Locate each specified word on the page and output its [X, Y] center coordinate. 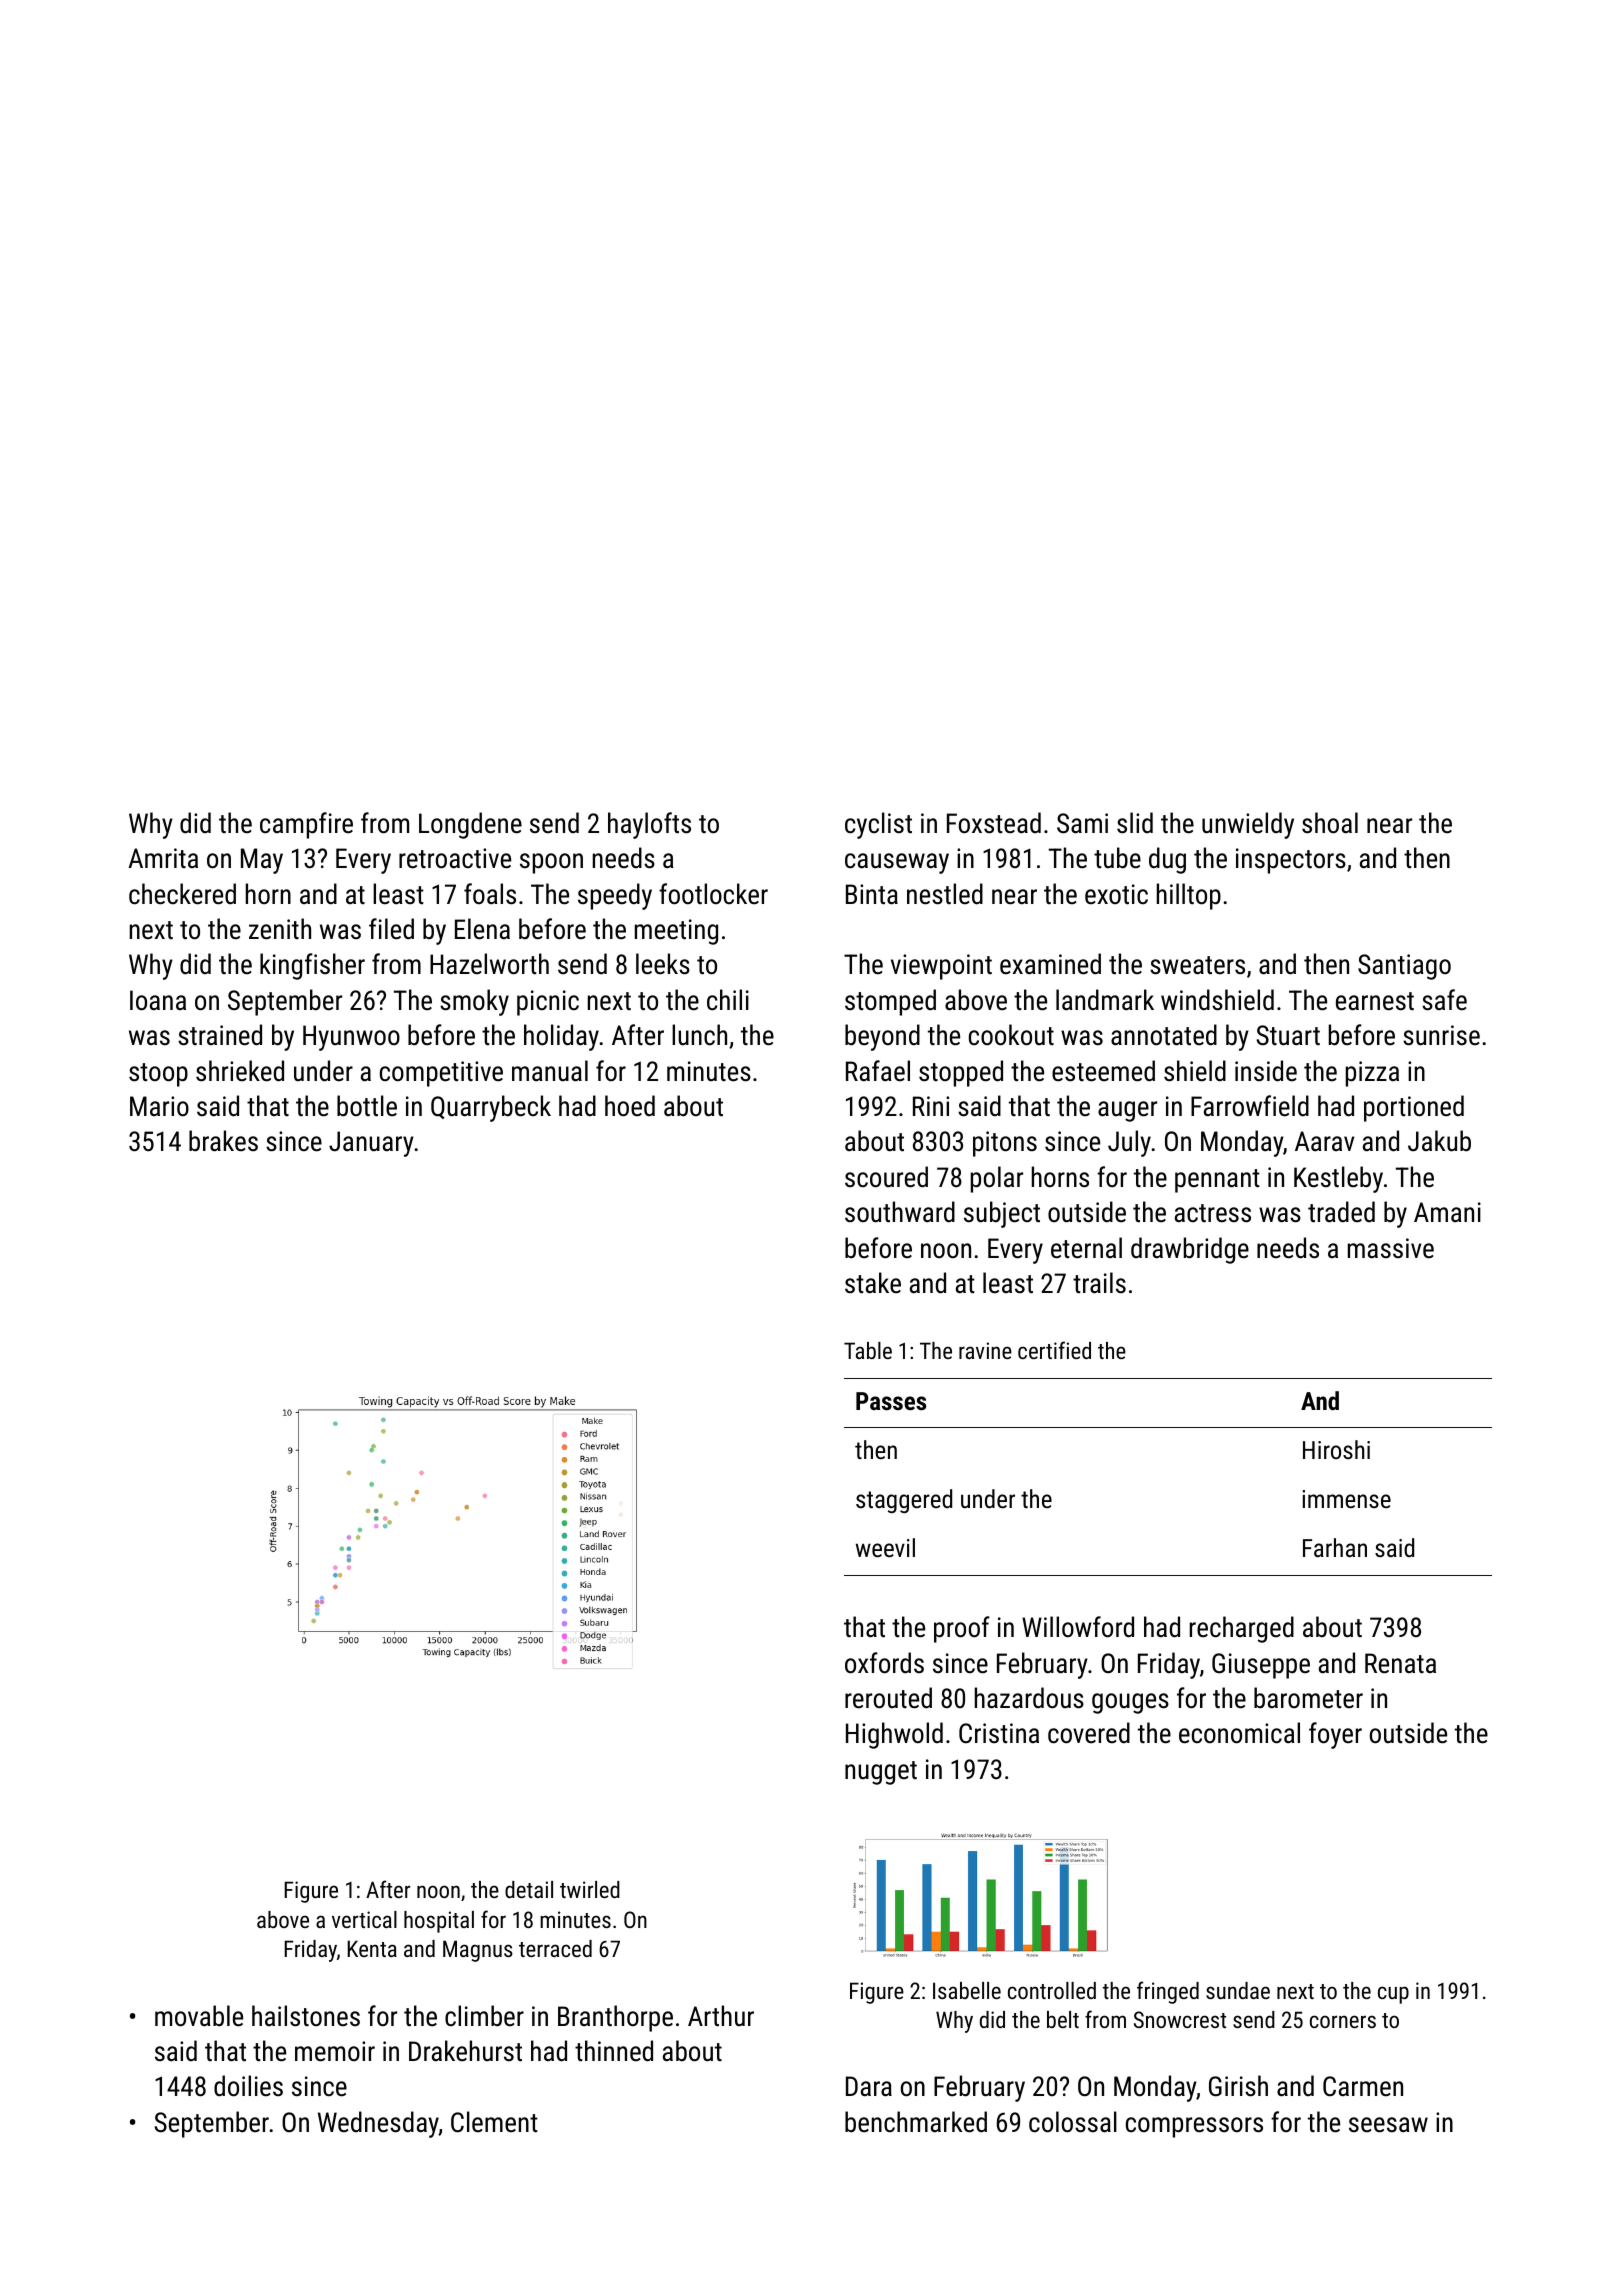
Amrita [163, 858]
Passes [891, 1401]
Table [868, 1350]
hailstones [306, 2016]
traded [1341, 1212]
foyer [1335, 1735]
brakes [223, 1141]
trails [1099, 1283]
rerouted [888, 1698]
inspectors [1291, 861]
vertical [364, 1919]
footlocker [713, 894]
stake [873, 1283]
